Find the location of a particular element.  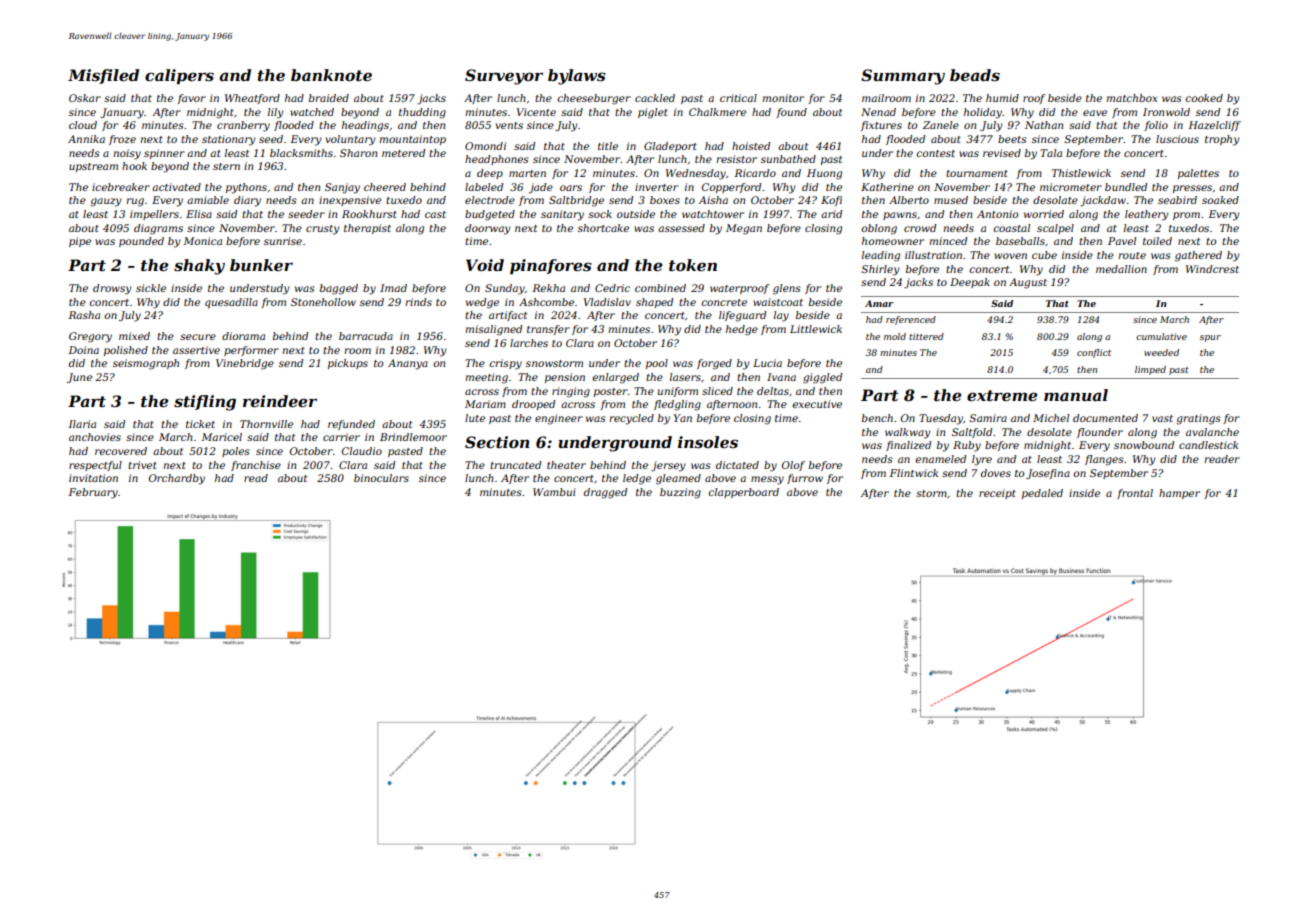

pedaled is located at coordinates (1042, 494).
